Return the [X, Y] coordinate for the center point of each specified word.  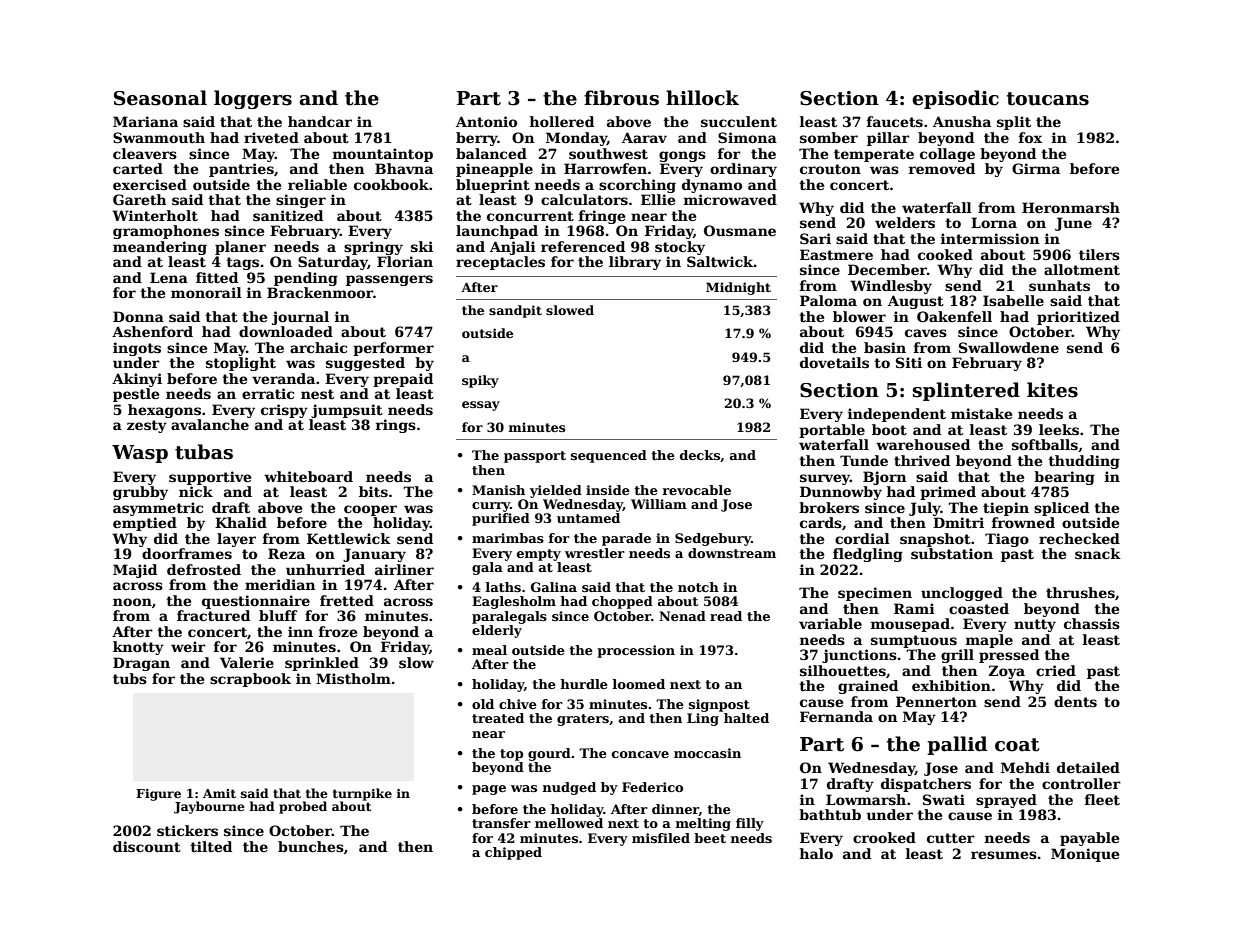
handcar [320, 121]
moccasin [707, 753]
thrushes [1080, 592]
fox [1030, 137]
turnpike [362, 794]
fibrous [621, 98]
